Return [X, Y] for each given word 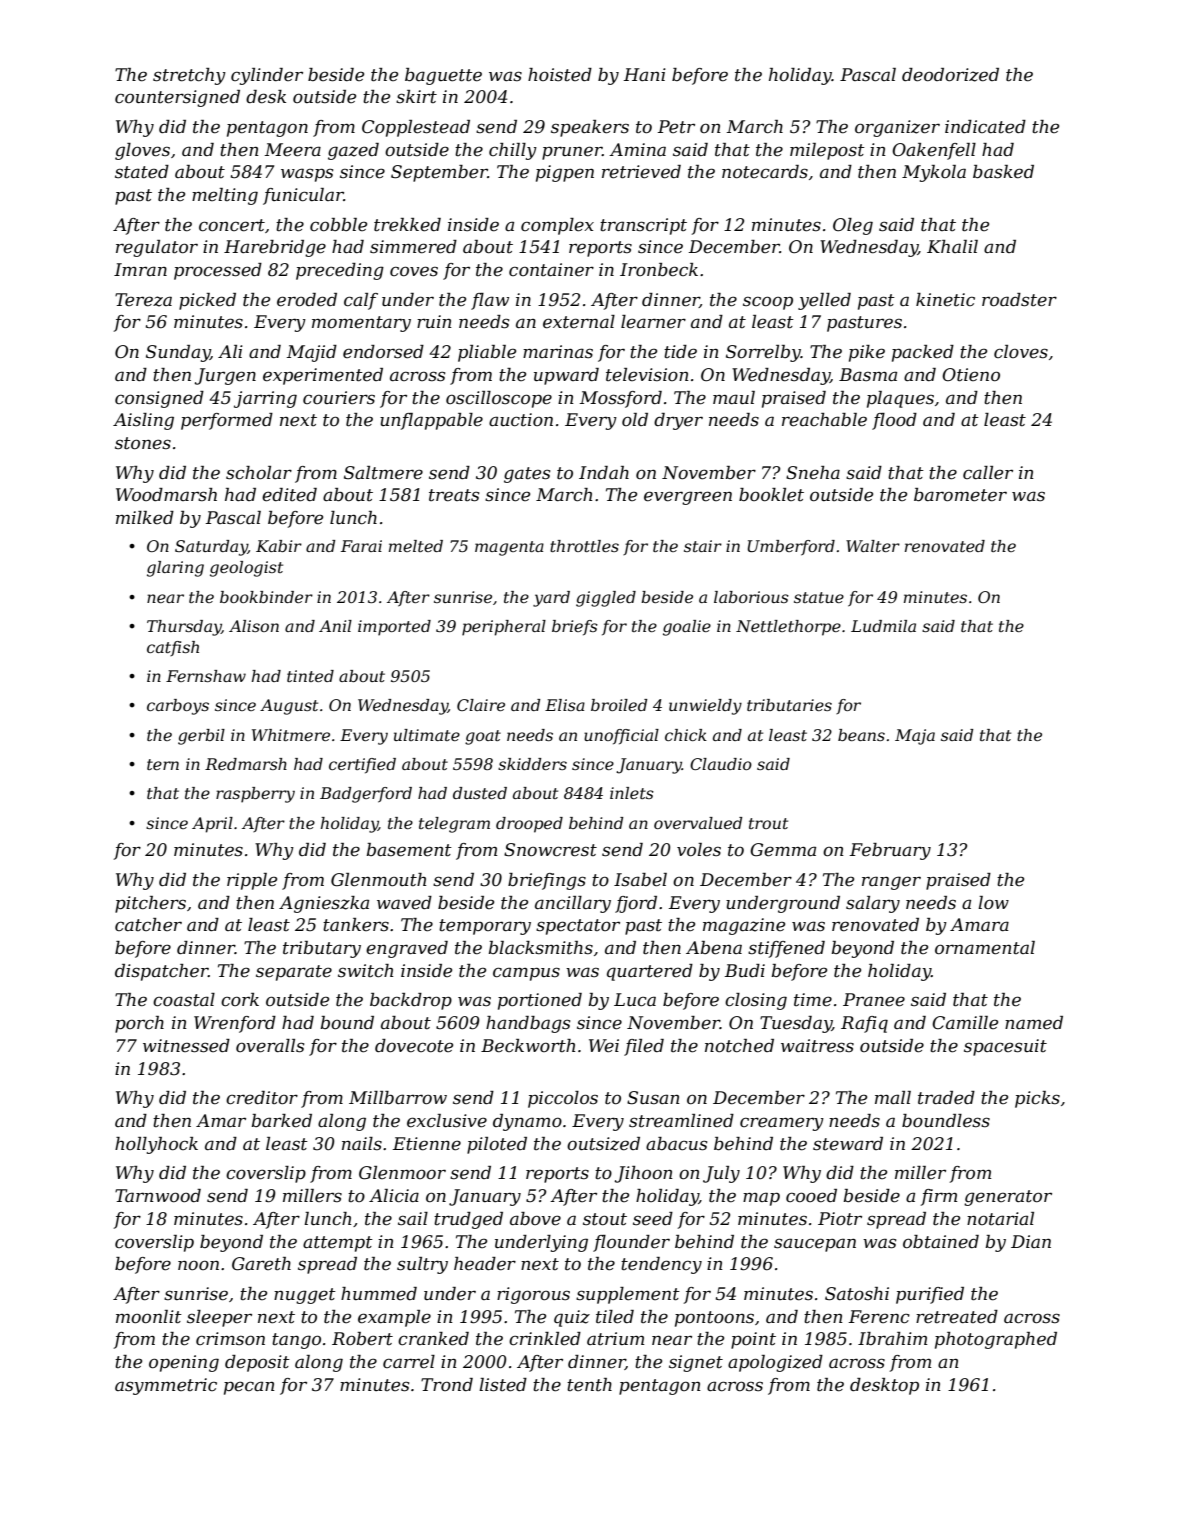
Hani [645, 74]
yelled [824, 301]
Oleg [853, 226]
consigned [159, 399]
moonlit [149, 1317]
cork [240, 1000]
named [1034, 1023]
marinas [558, 351]
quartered [650, 972]
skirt [416, 96]
